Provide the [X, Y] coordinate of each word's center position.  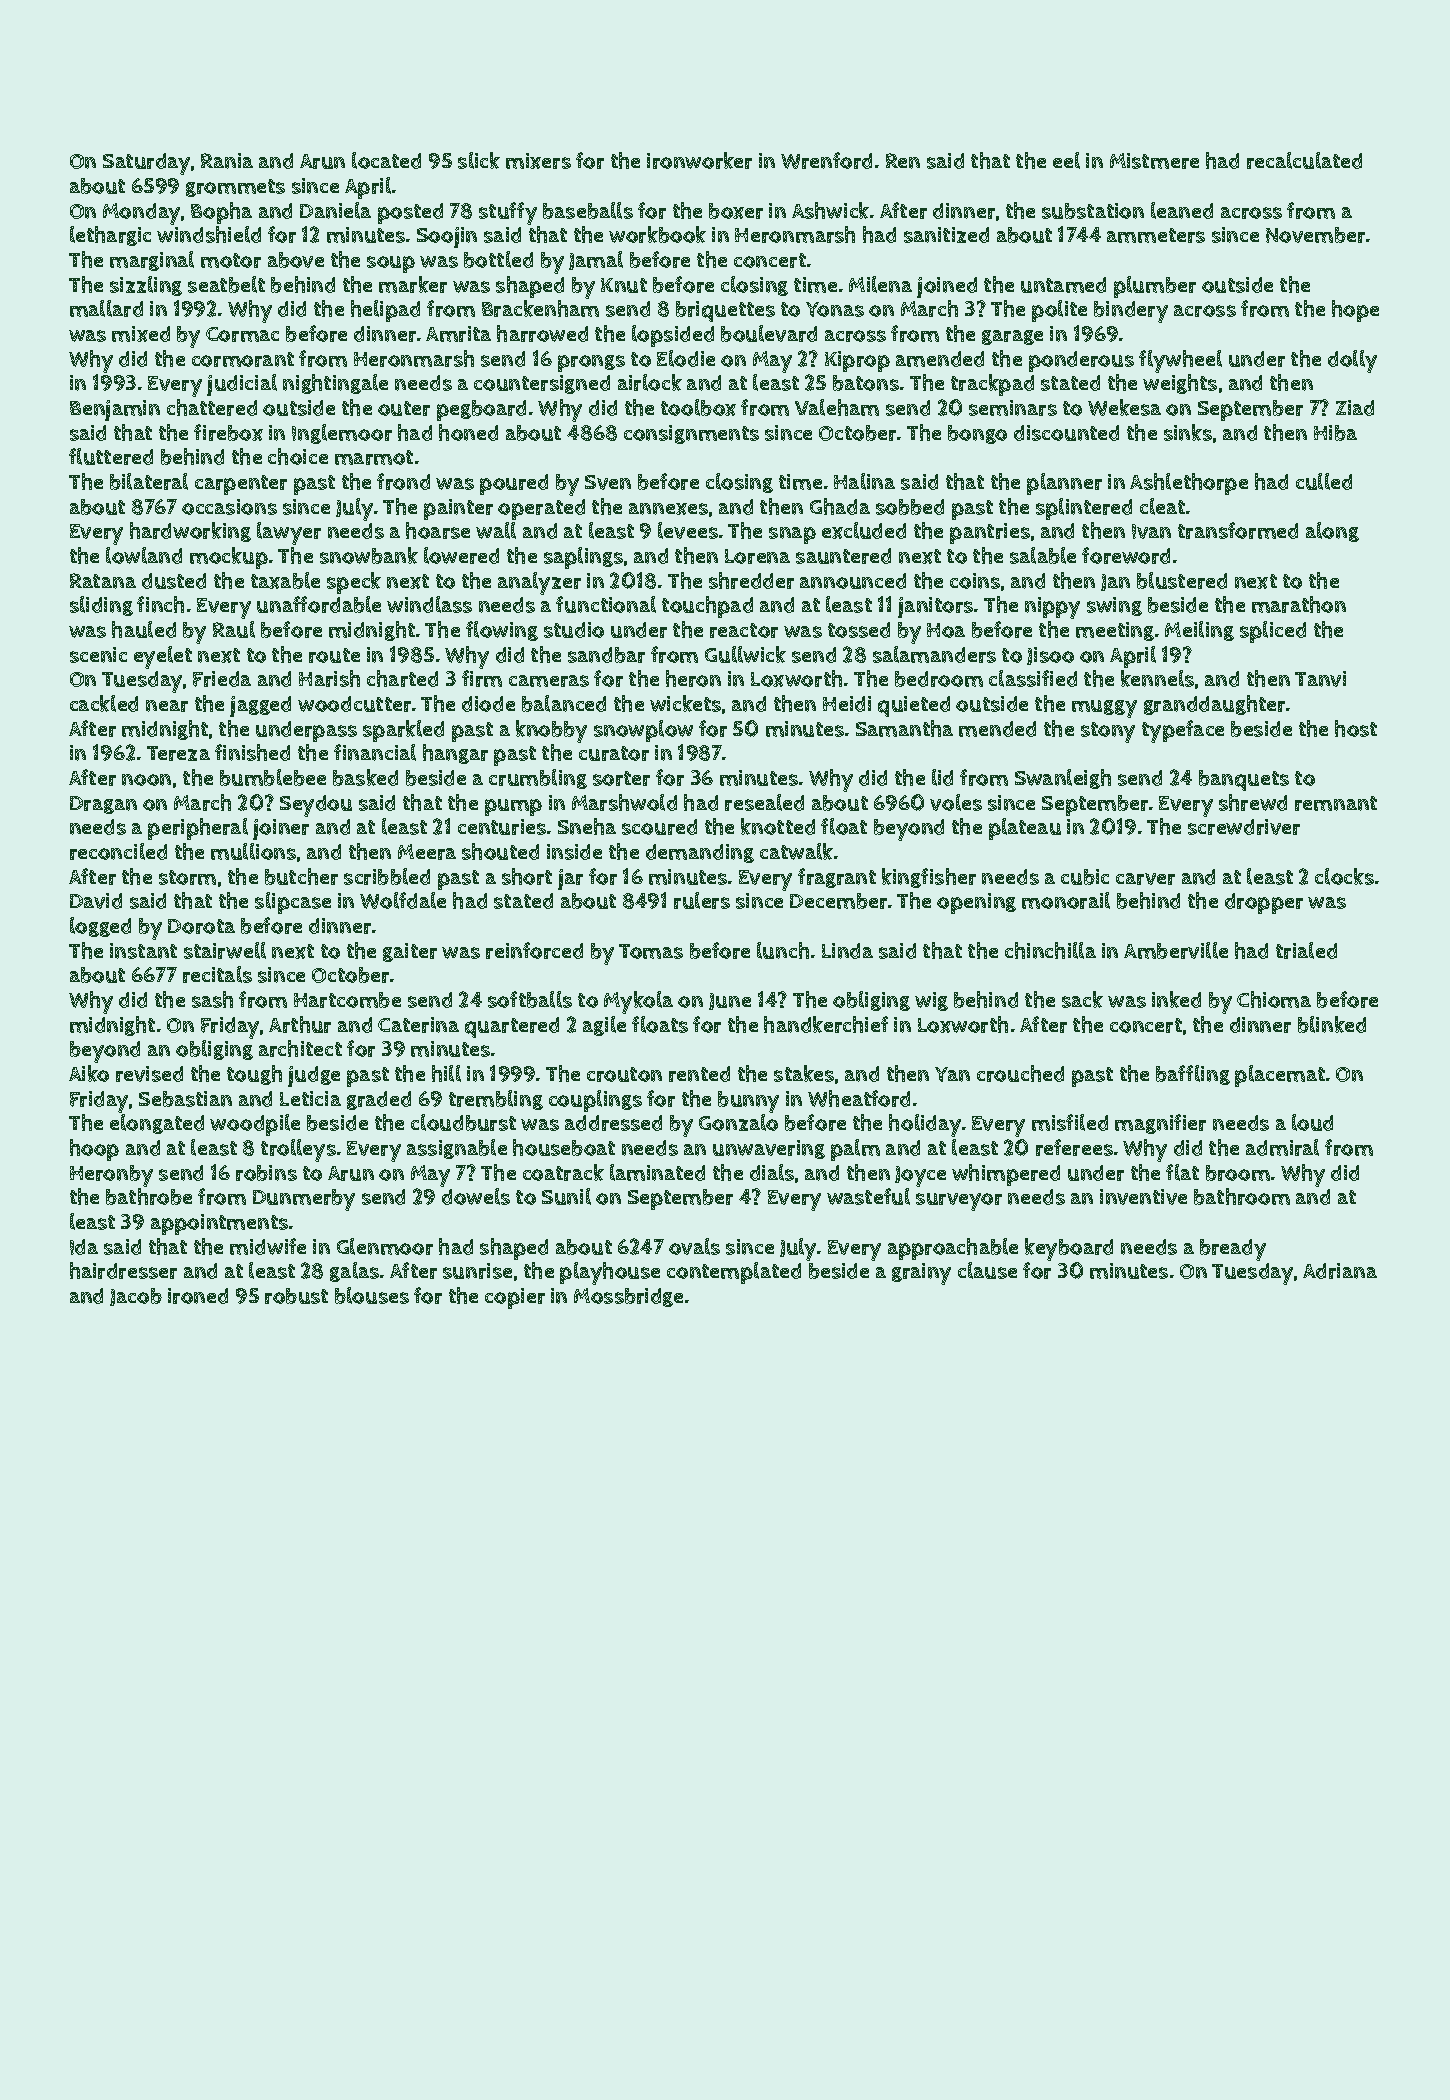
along [1332, 532]
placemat [1280, 1076]
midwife [268, 1246]
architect [300, 1048]
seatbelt [226, 284]
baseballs [588, 210]
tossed [859, 630]
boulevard [769, 333]
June [730, 1001]
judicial [242, 385]
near [167, 706]
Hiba [1335, 433]
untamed [1063, 285]
